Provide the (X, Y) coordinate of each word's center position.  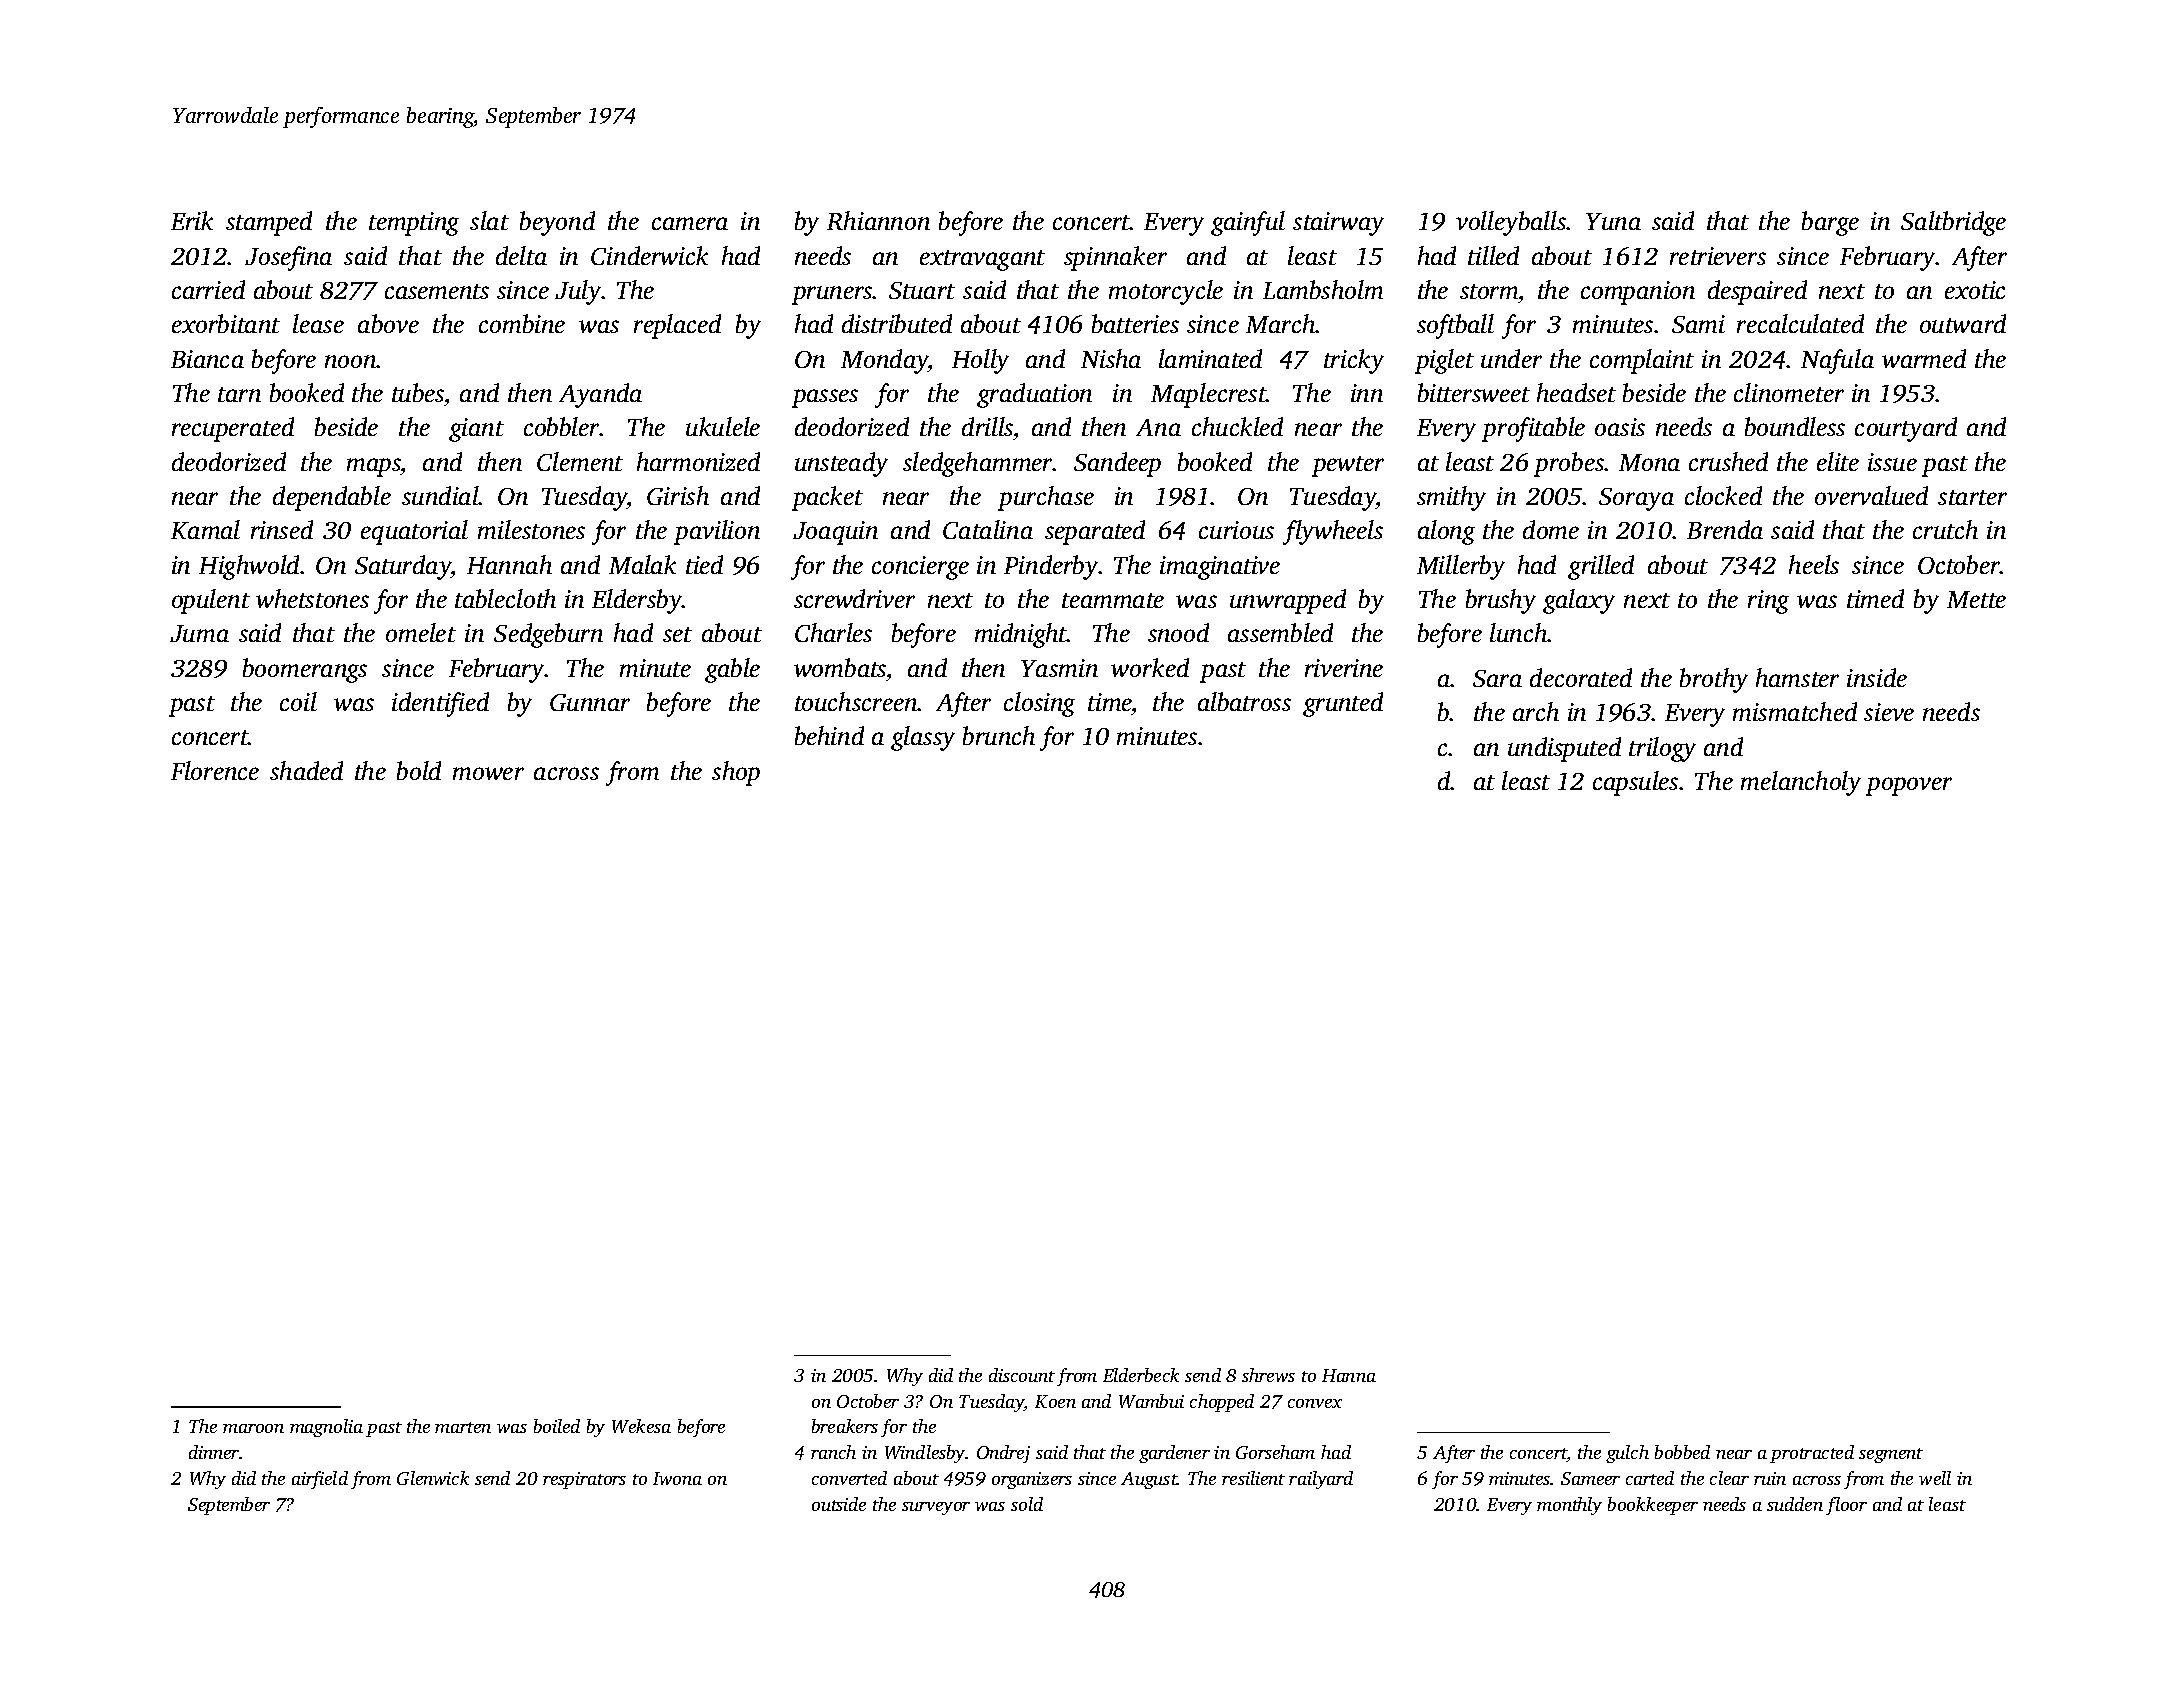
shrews (1268, 1375)
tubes (418, 392)
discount (1022, 1375)
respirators (584, 1480)
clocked (1723, 495)
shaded (306, 770)
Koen (1055, 1401)
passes (825, 398)
